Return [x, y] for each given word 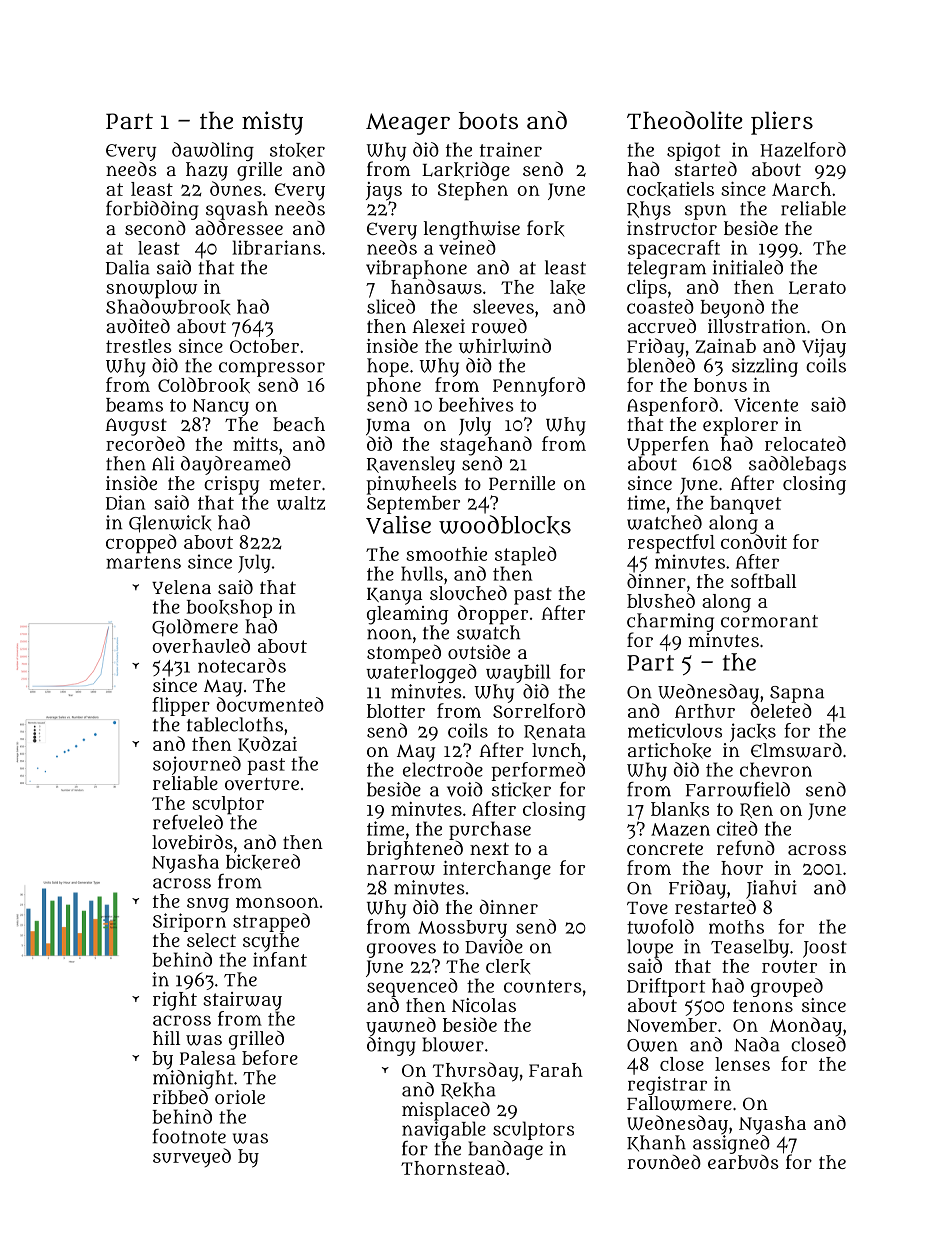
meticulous [675, 730]
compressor [272, 369]
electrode [443, 769]
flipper [181, 706]
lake [567, 288]
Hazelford [803, 149]
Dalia [128, 267]
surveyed [192, 1157]
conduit [754, 541]
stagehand [486, 446]
